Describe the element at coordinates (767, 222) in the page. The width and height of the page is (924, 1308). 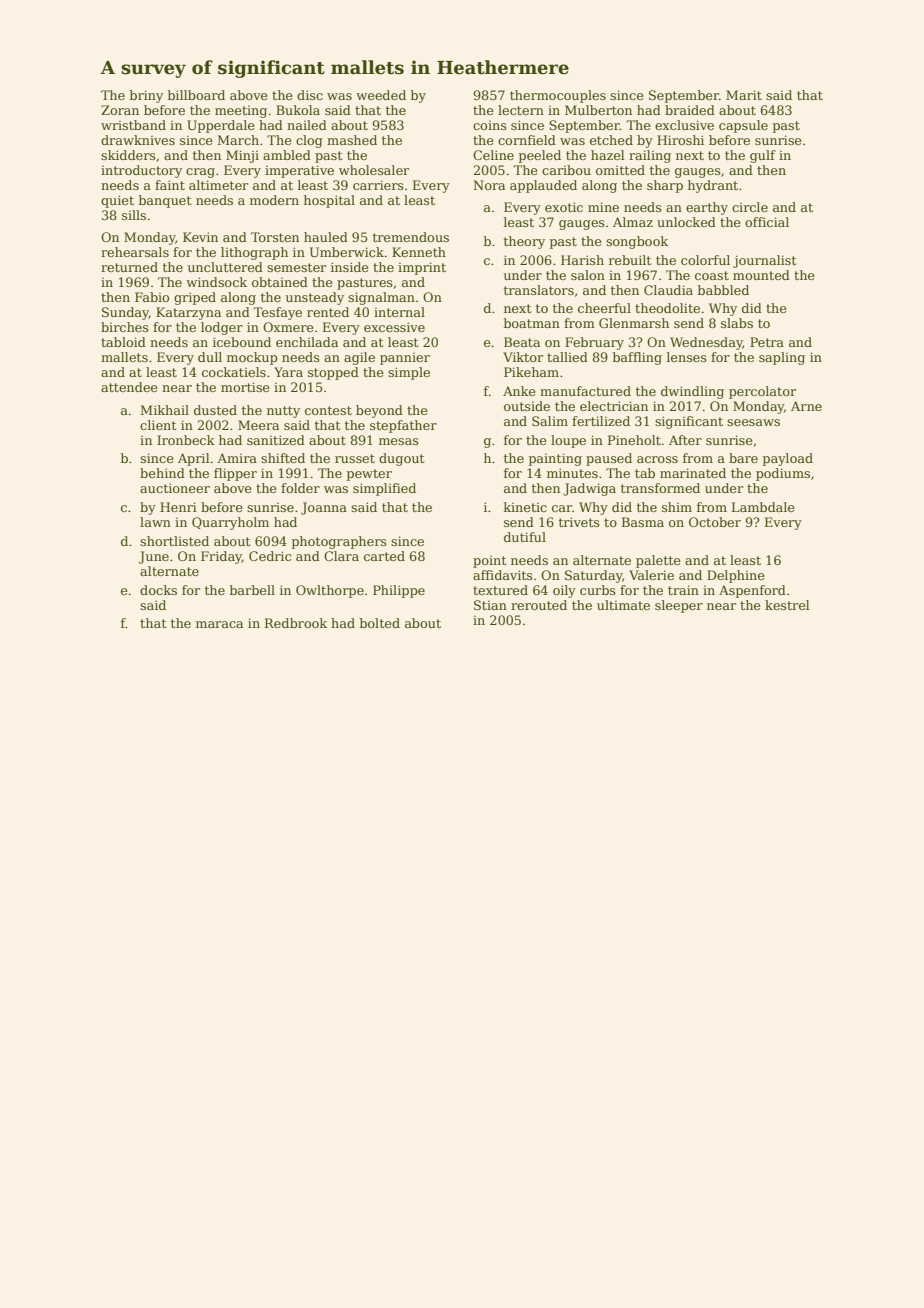
I see `official` at that location.
